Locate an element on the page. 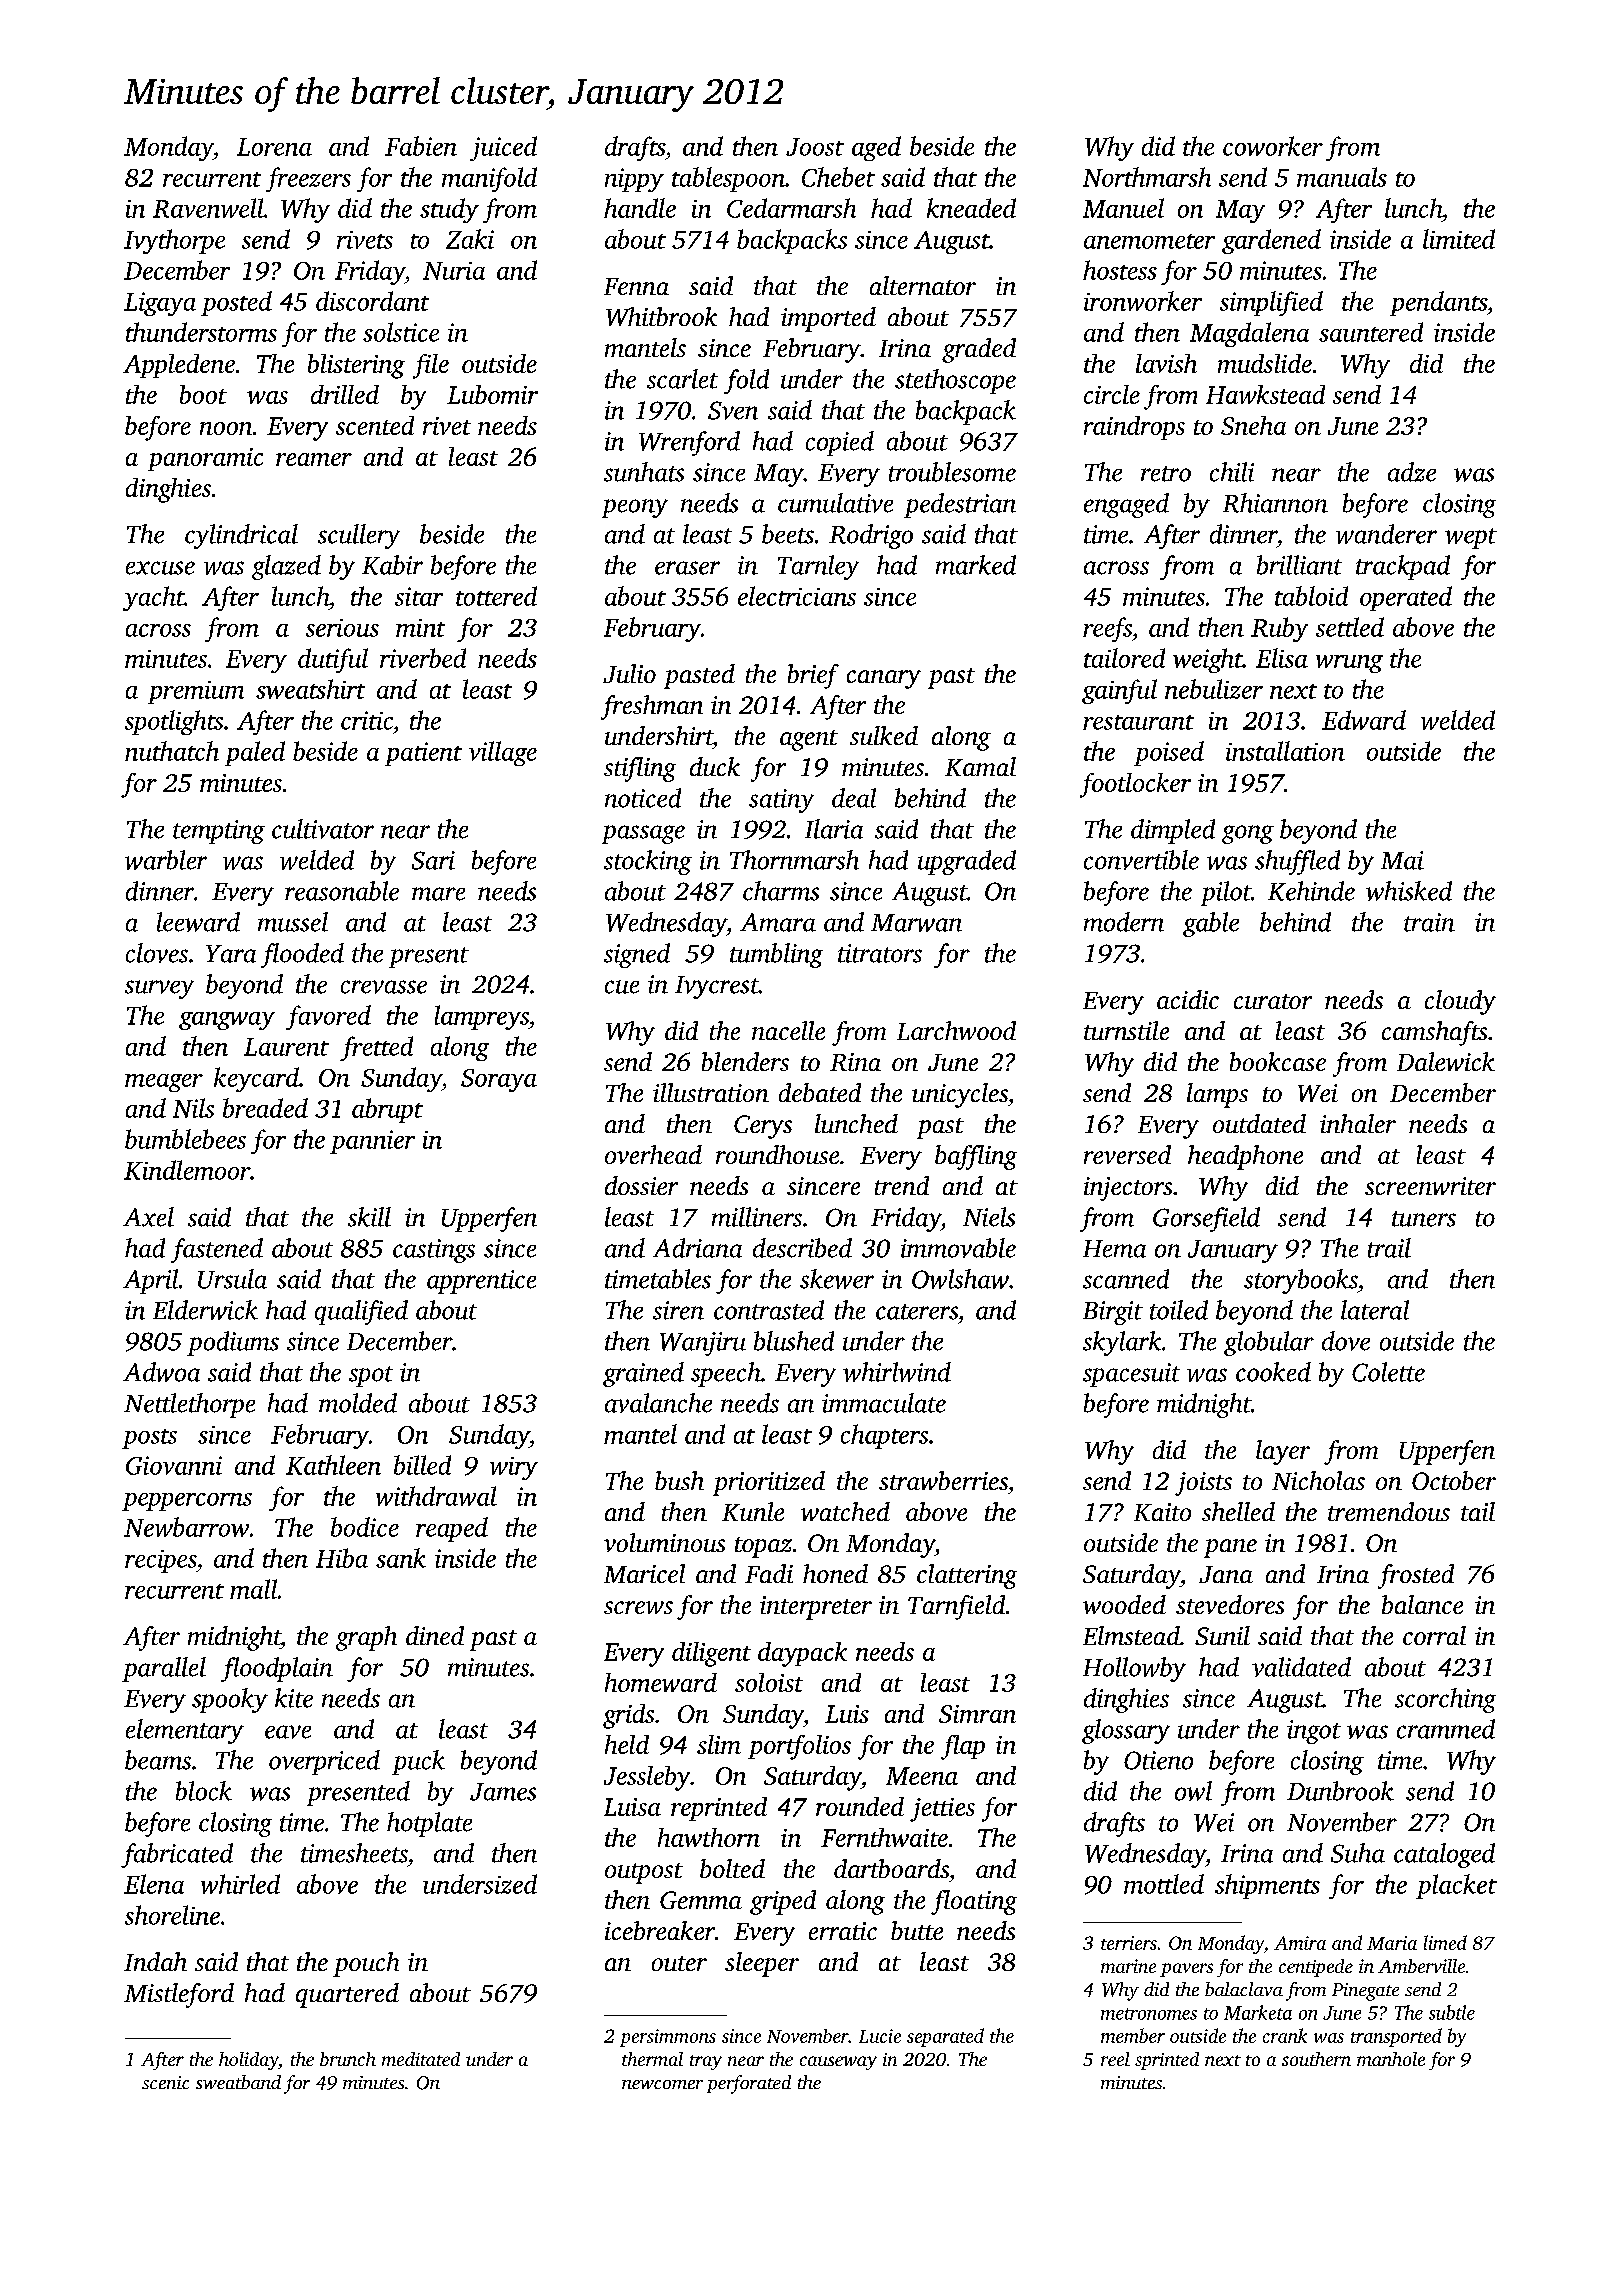 The image size is (1620, 2292). discordant is located at coordinates (372, 301).
